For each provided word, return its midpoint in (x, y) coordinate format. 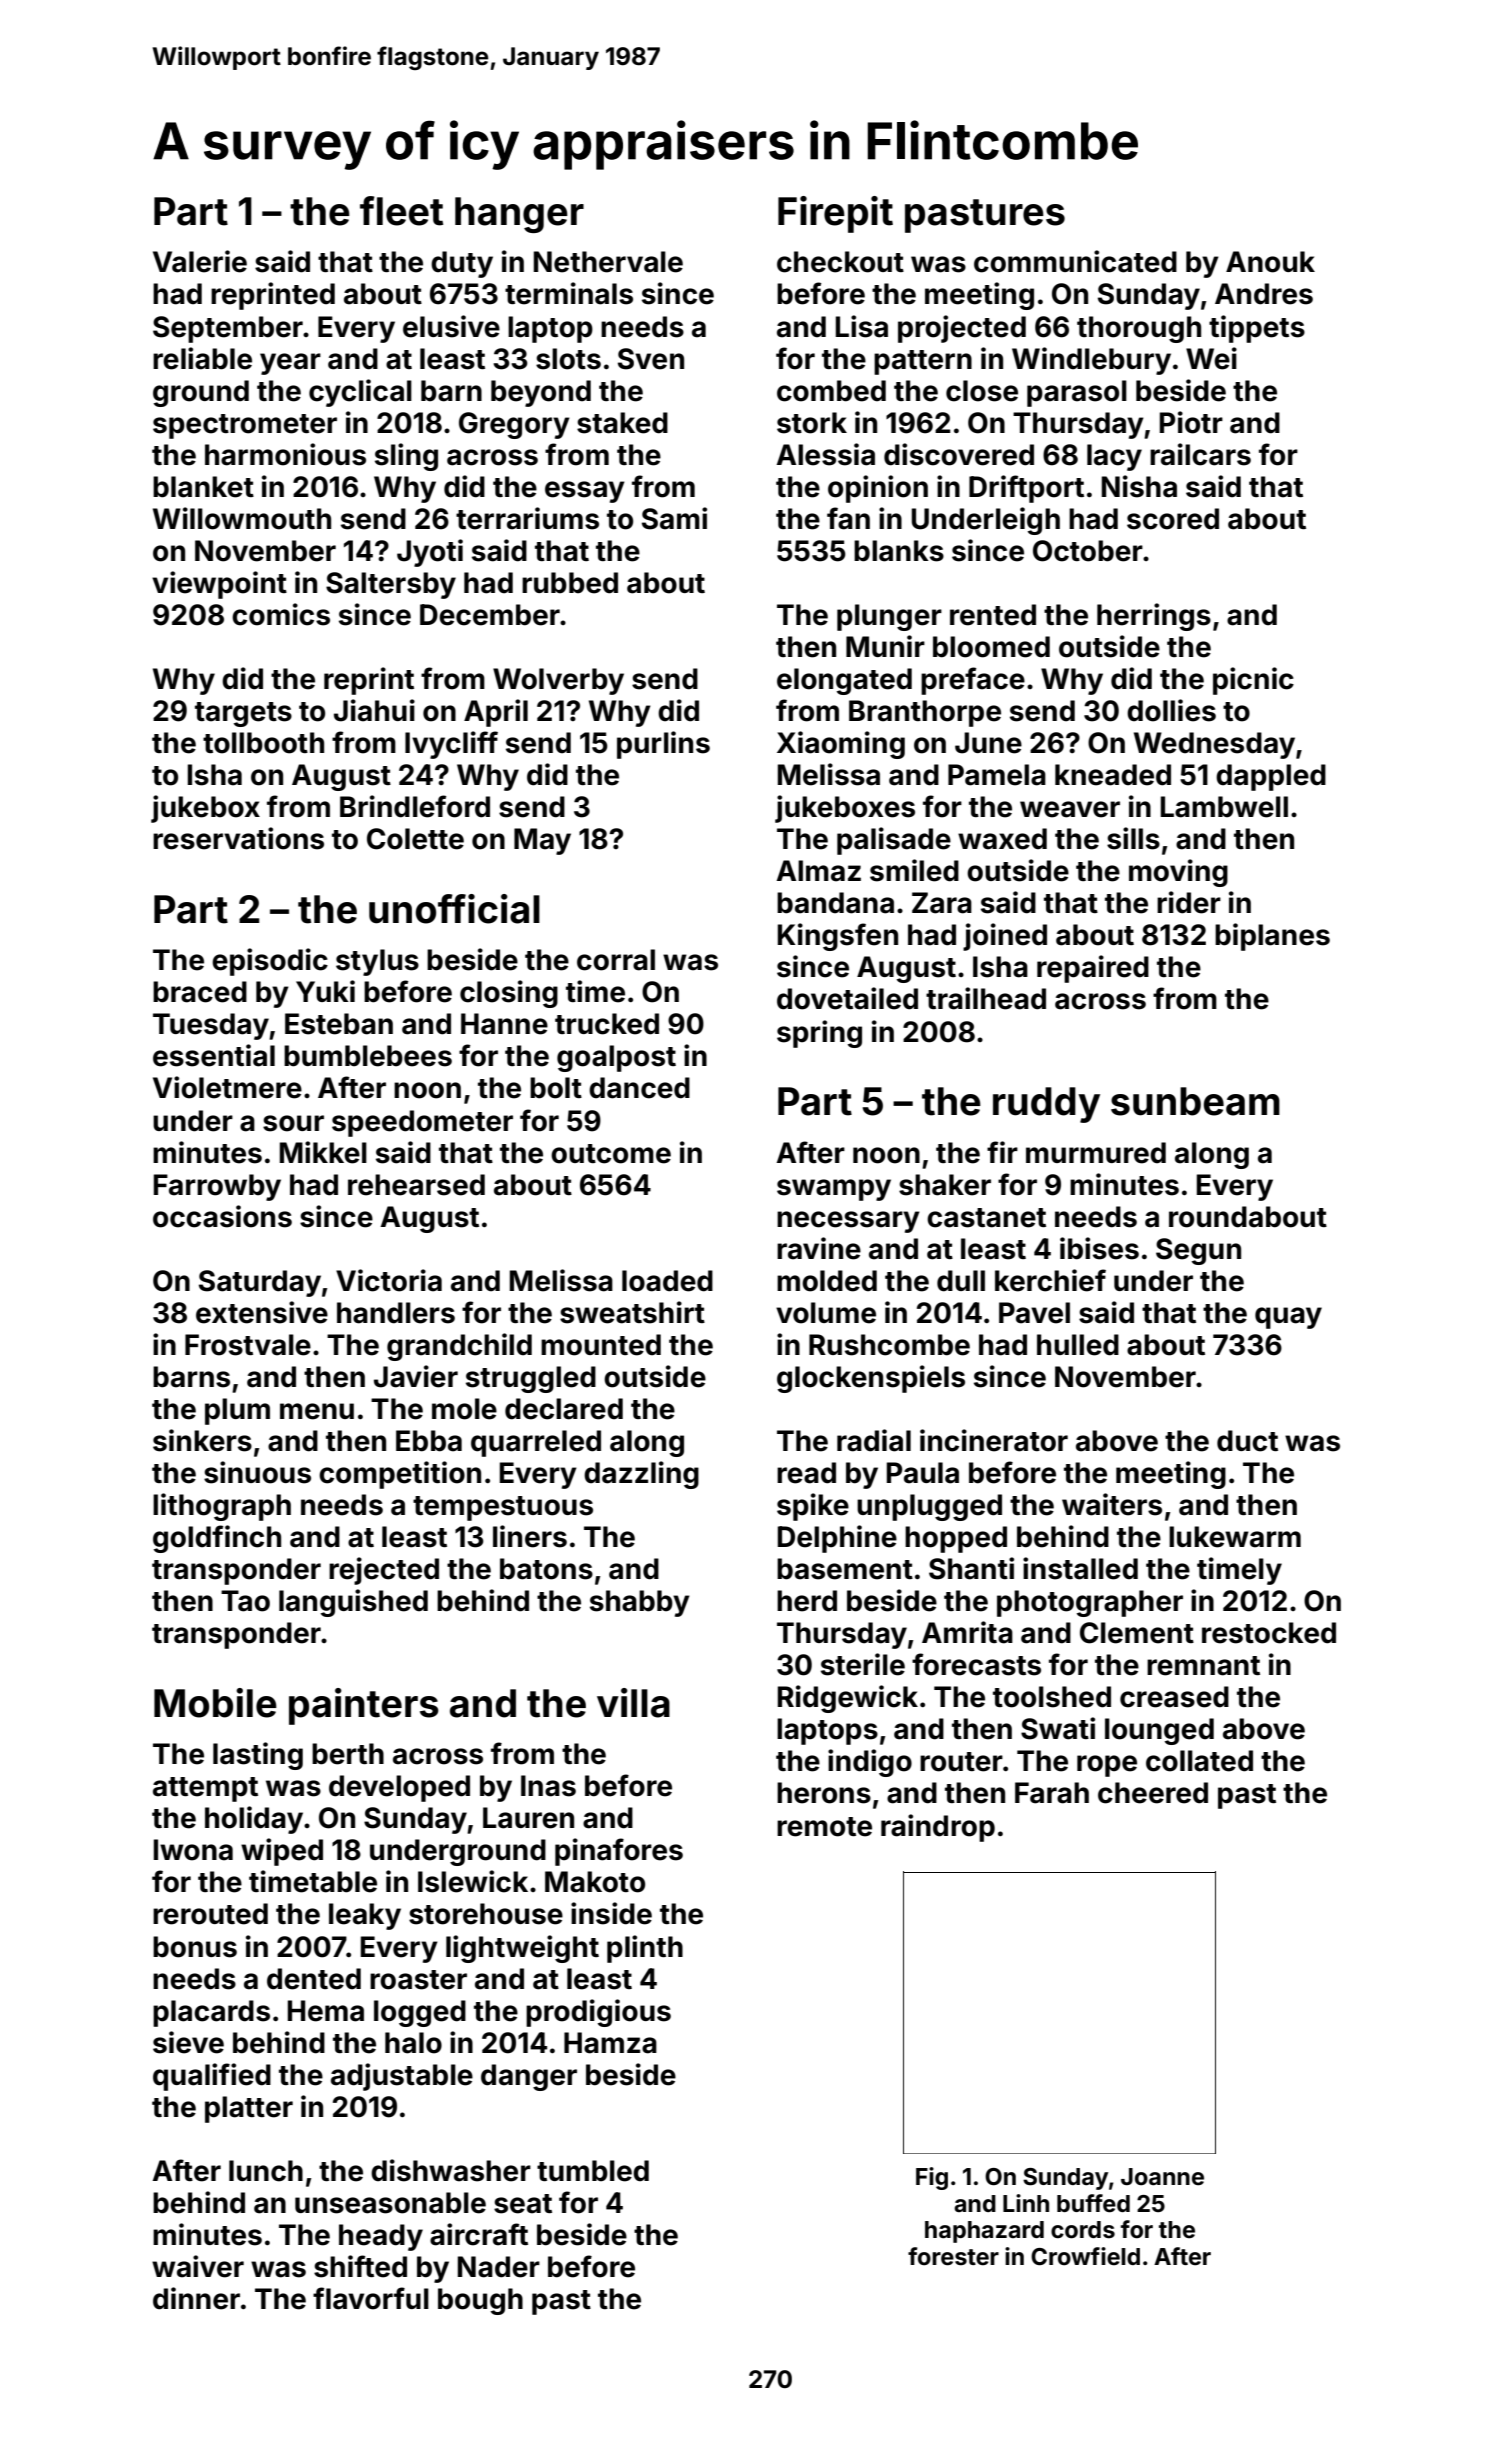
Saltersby (391, 585)
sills (1133, 838)
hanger (519, 215)
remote (824, 1827)
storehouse (486, 1914)
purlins (663, 745)
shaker (945, 1185)
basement (845, 1569)
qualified (212, 2077)
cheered (1153, 1793)
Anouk (1270, 262)
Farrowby (217, 1187)
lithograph (222, 1507)
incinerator (994, 1440)
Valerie (200, 261)
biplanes (1272, 937)
